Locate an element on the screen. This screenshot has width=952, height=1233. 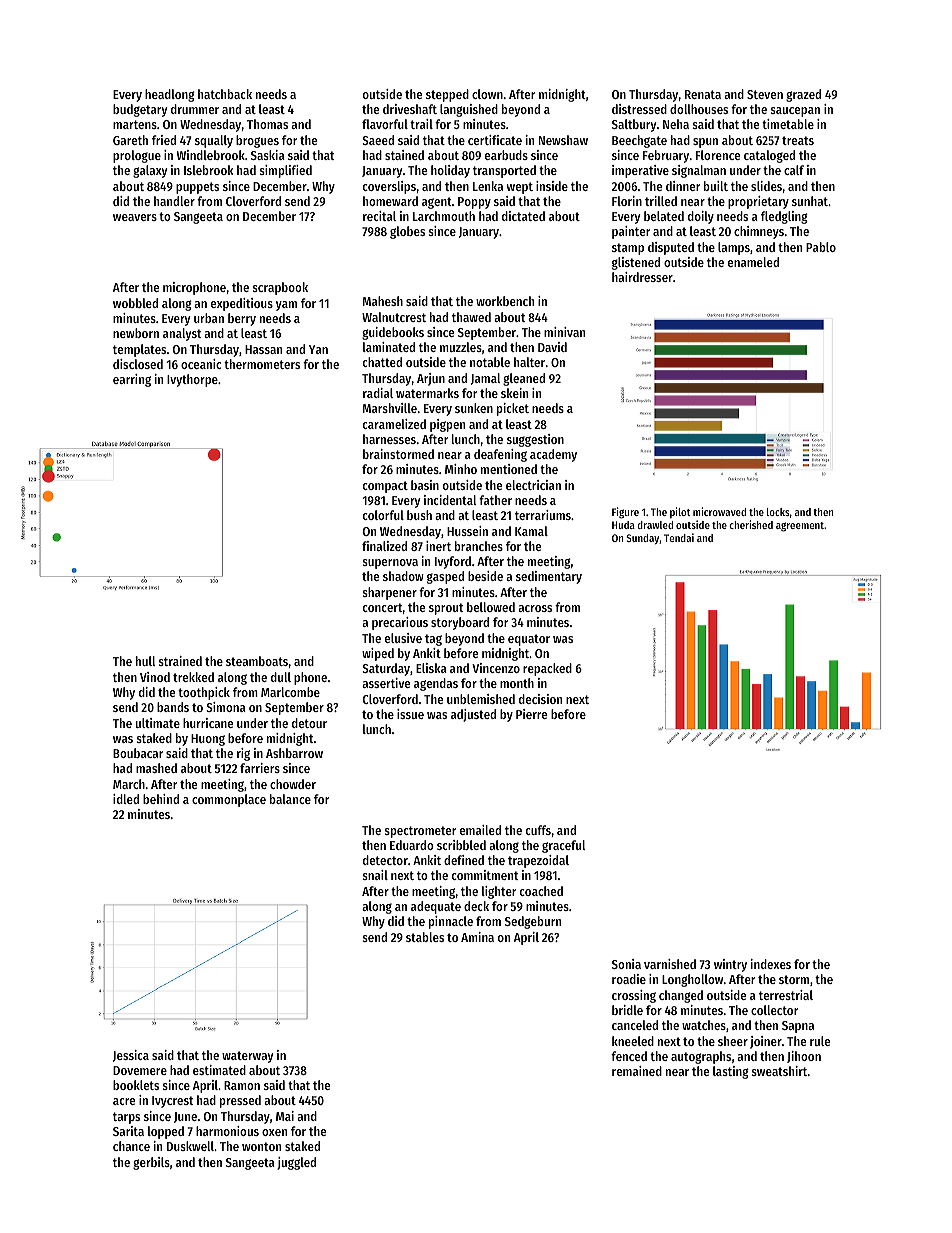
Tendai is located at coordinates (679, 537).
